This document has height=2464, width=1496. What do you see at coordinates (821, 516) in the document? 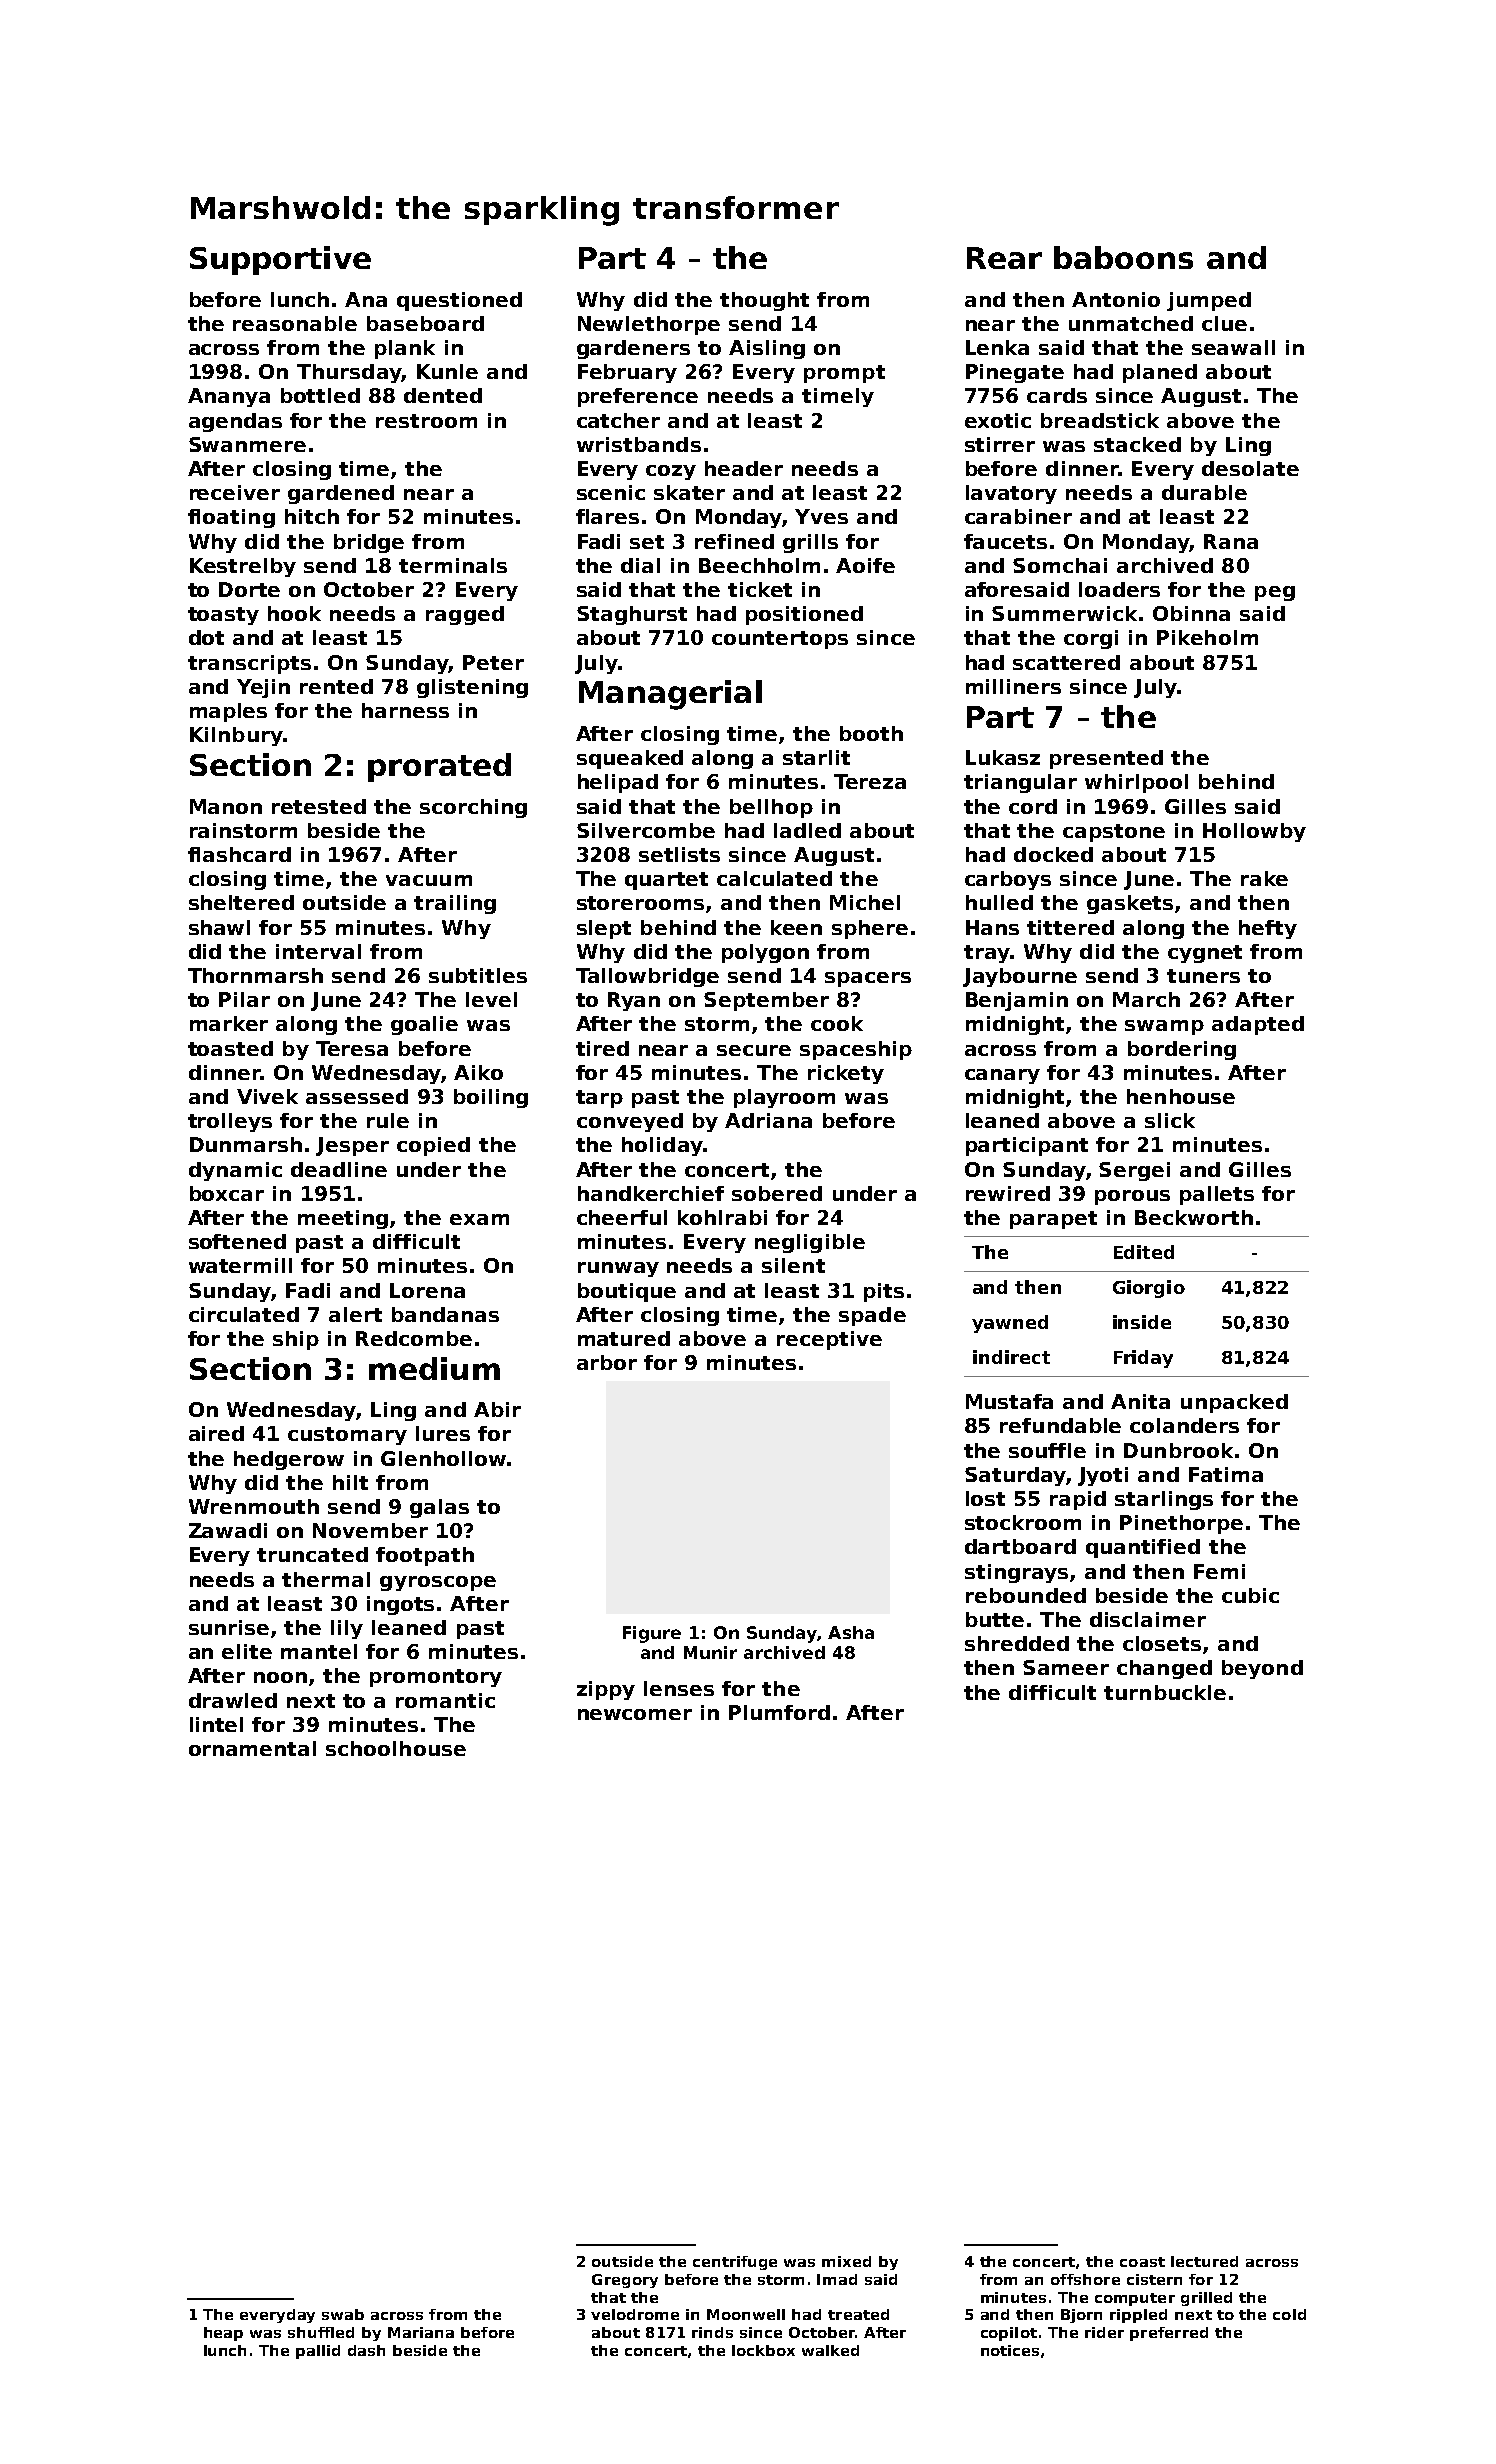
I see `Yves` at bounding box center [821, 516].
